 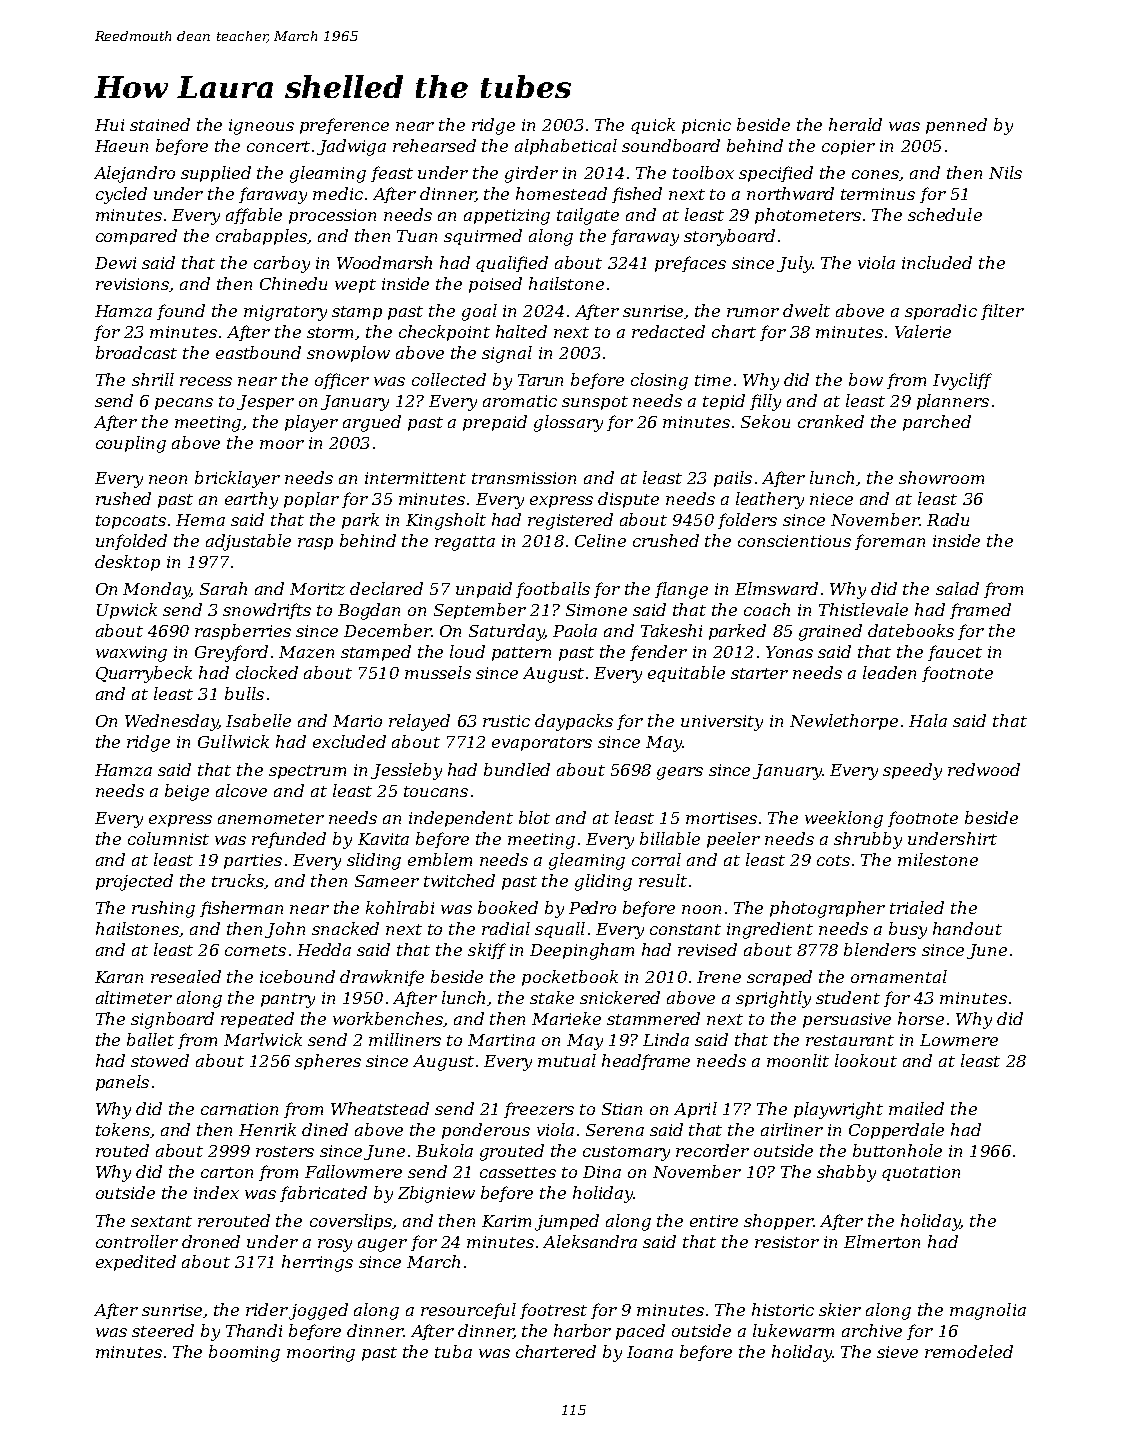 What do you see at coordinates (956, 126) in the page?
I see `penned` at bounding box center [956, 126].
